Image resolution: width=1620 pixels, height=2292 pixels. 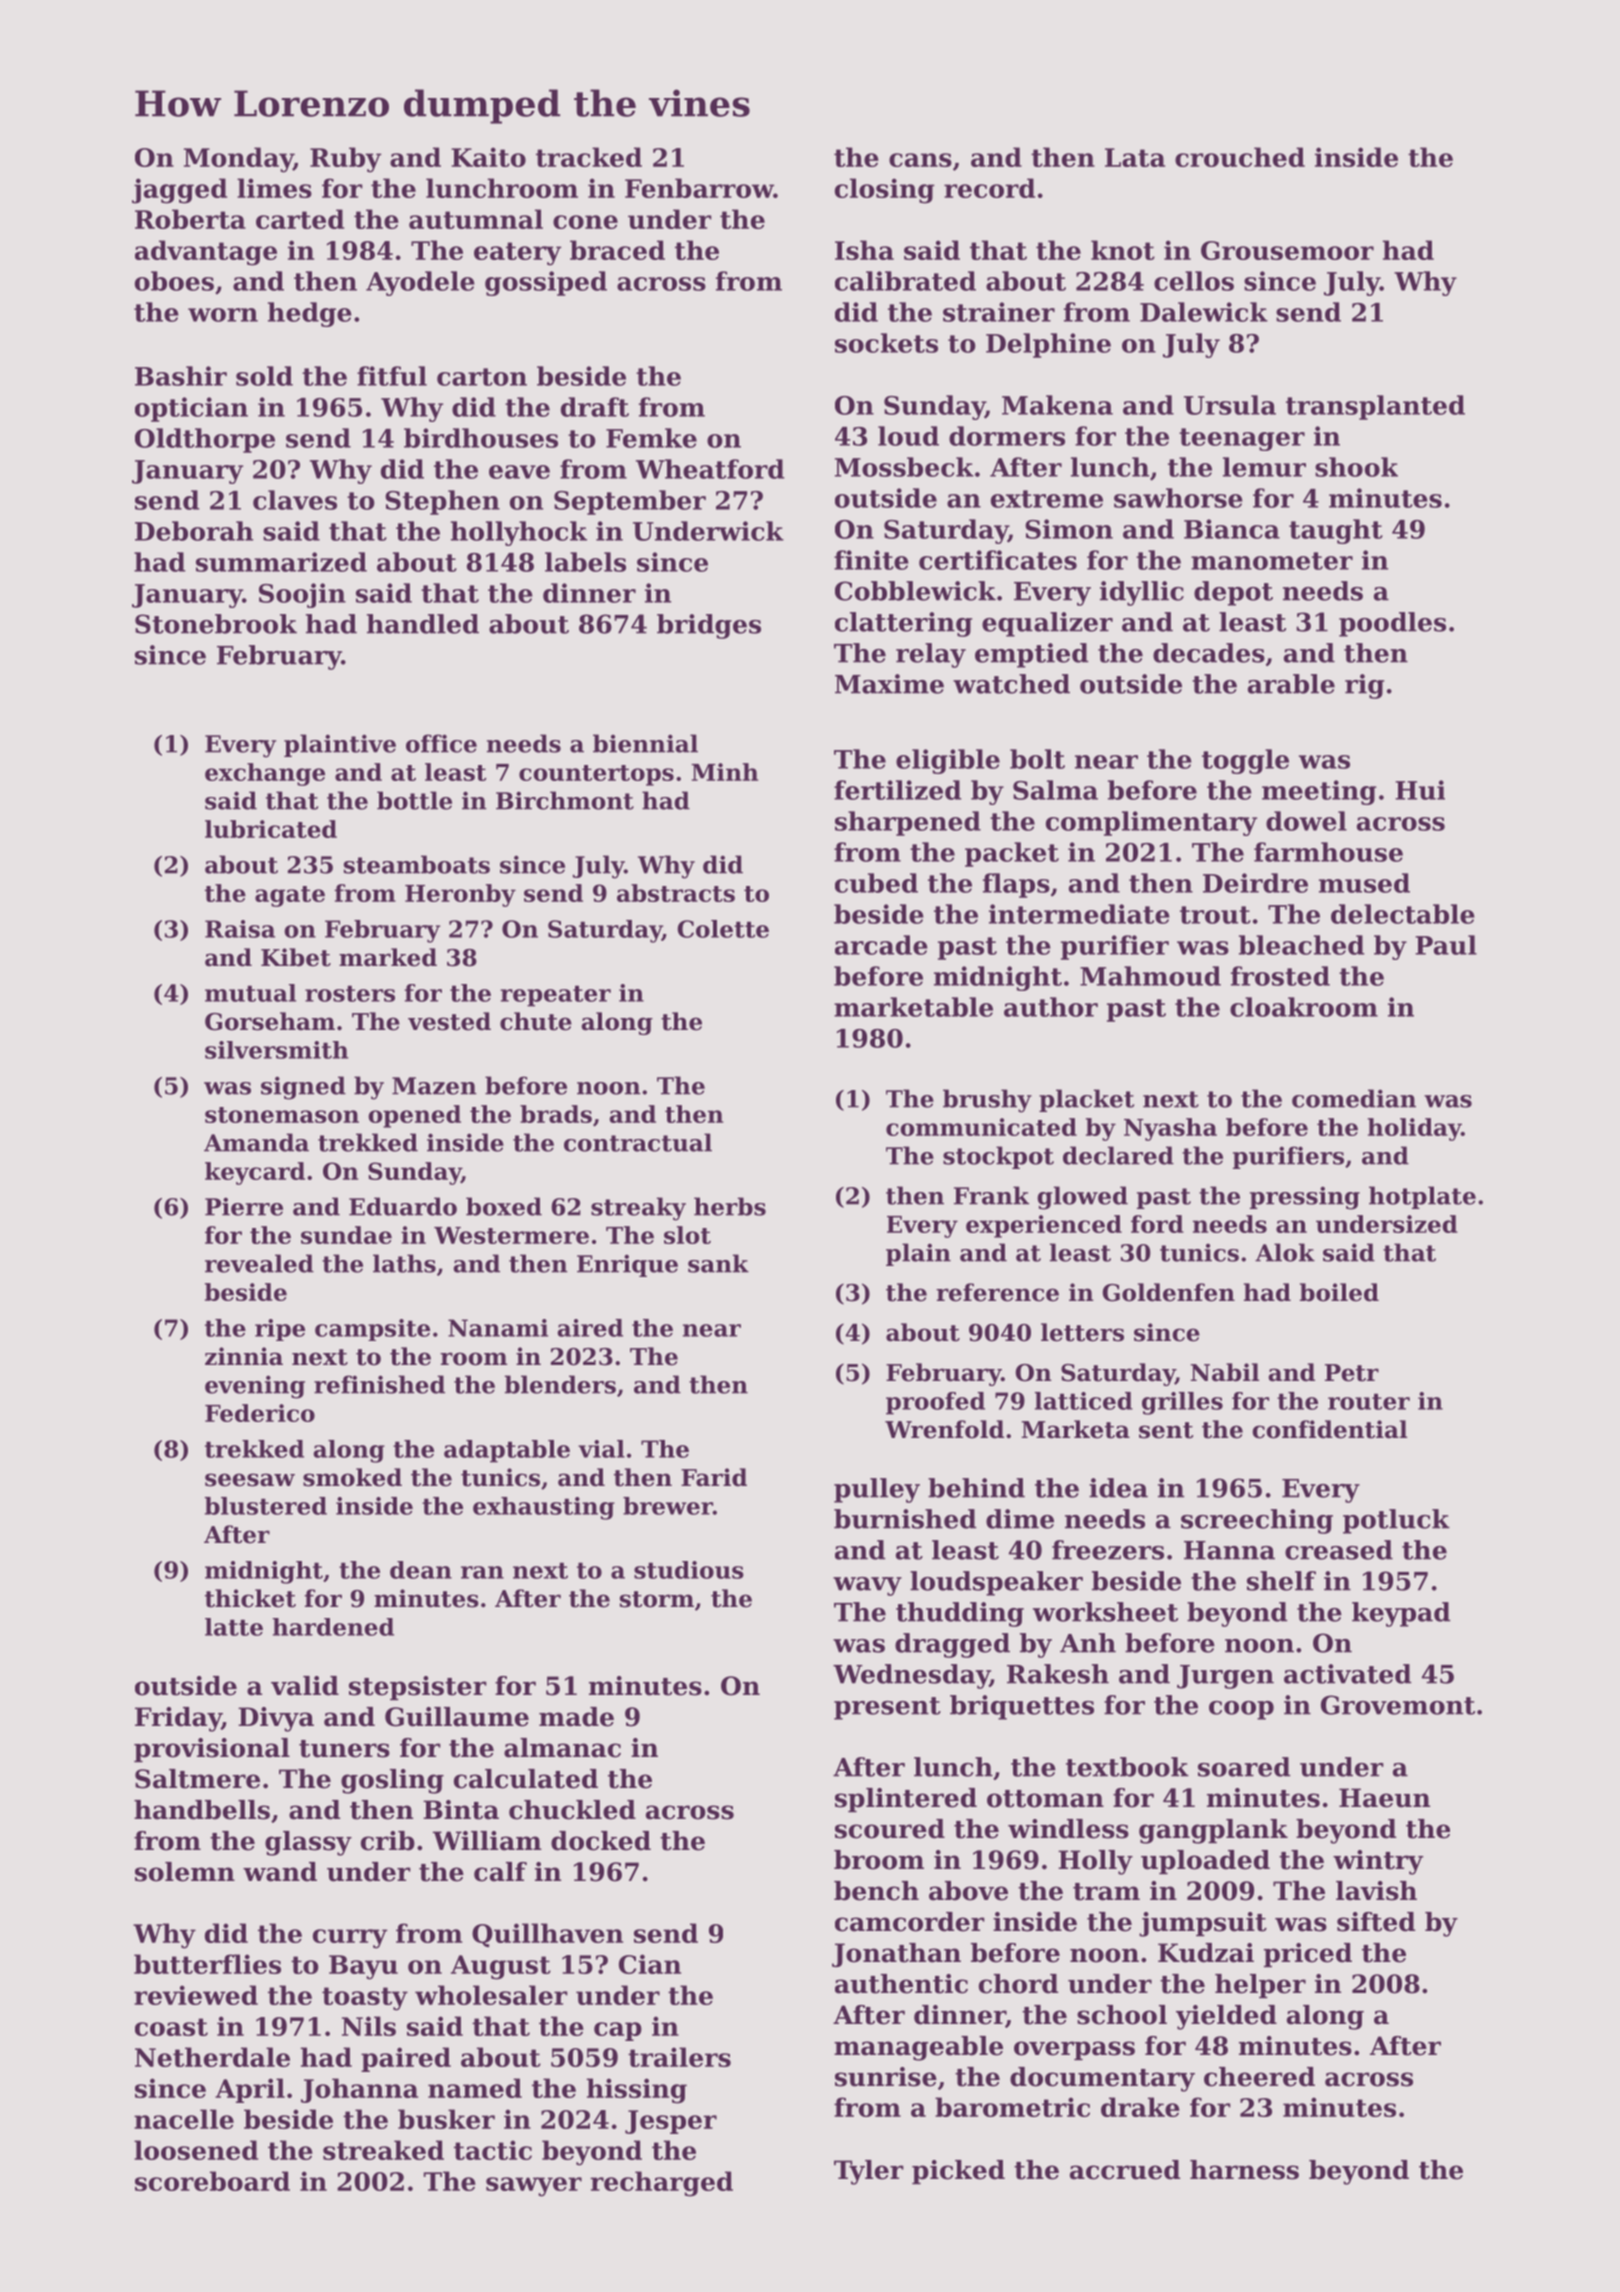 I want to click on placket, so click(x=1086, y=1100).
